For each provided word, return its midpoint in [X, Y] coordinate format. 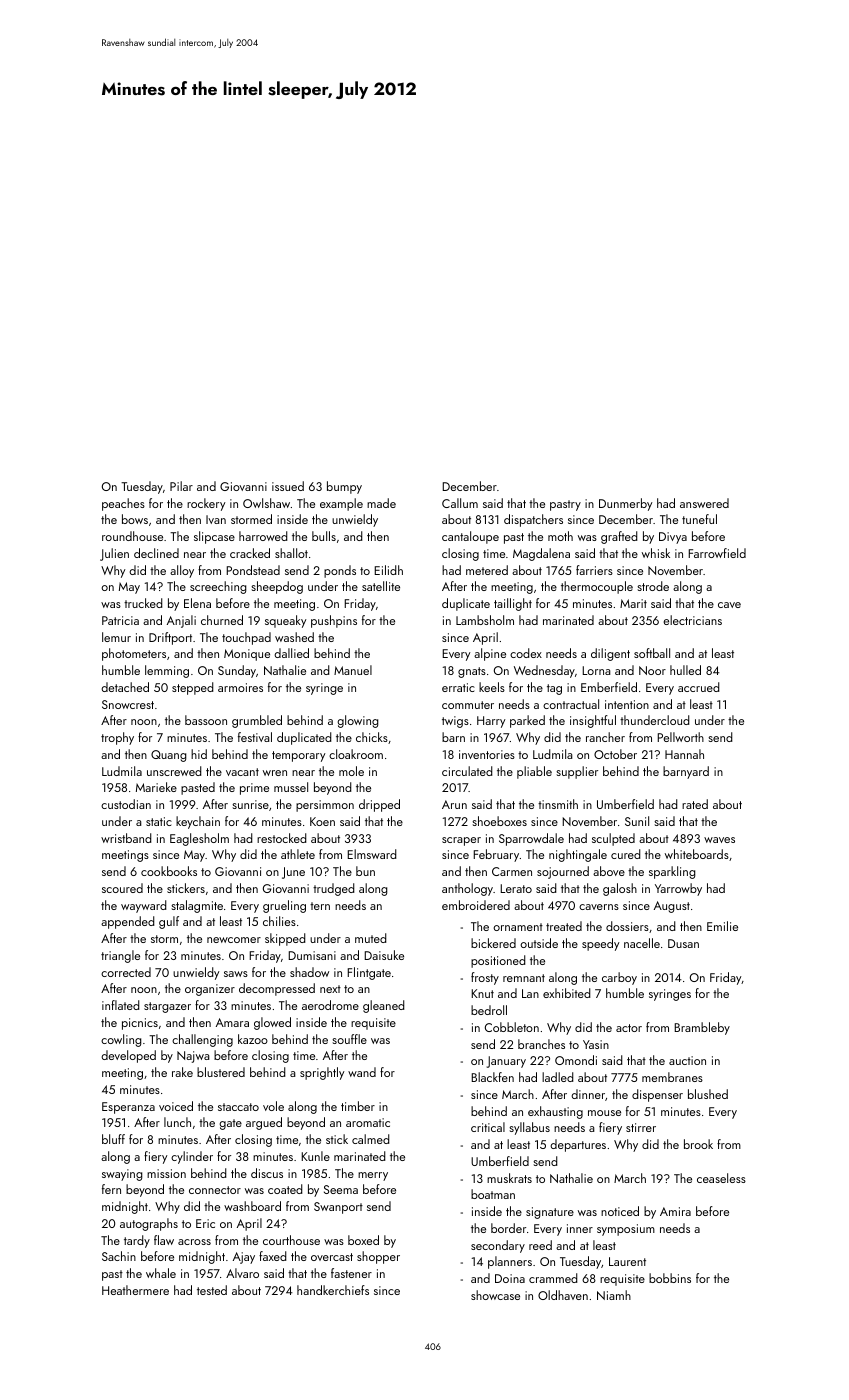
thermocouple [597, 587]
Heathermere [135, 1290]
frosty [485, 978]
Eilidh [388, 570]
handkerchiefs [333, 1290]
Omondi [576, 1060]
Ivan [216, 519]
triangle [120, 956]
